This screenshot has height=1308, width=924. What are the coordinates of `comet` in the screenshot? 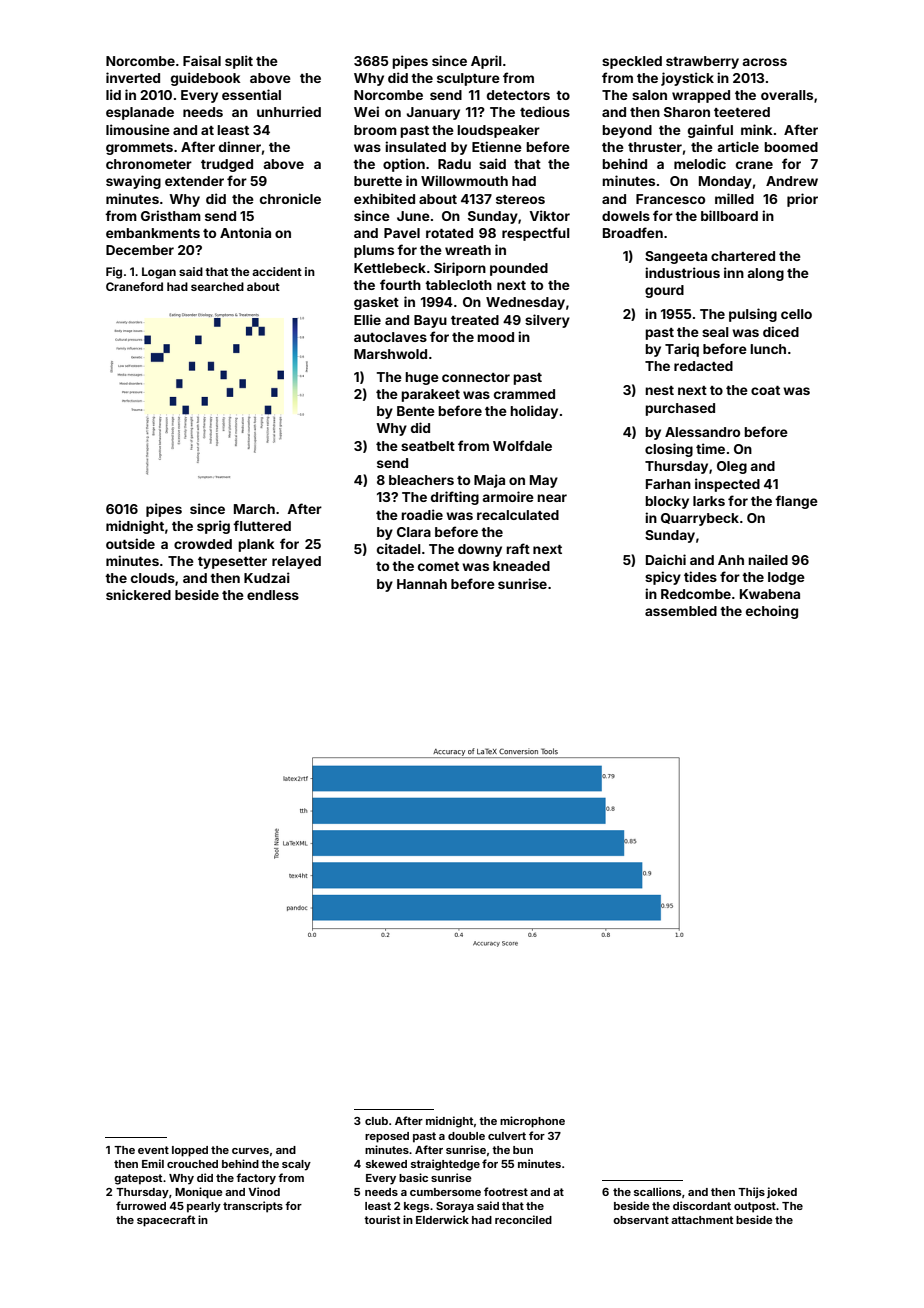 It's located at (438, 566).
